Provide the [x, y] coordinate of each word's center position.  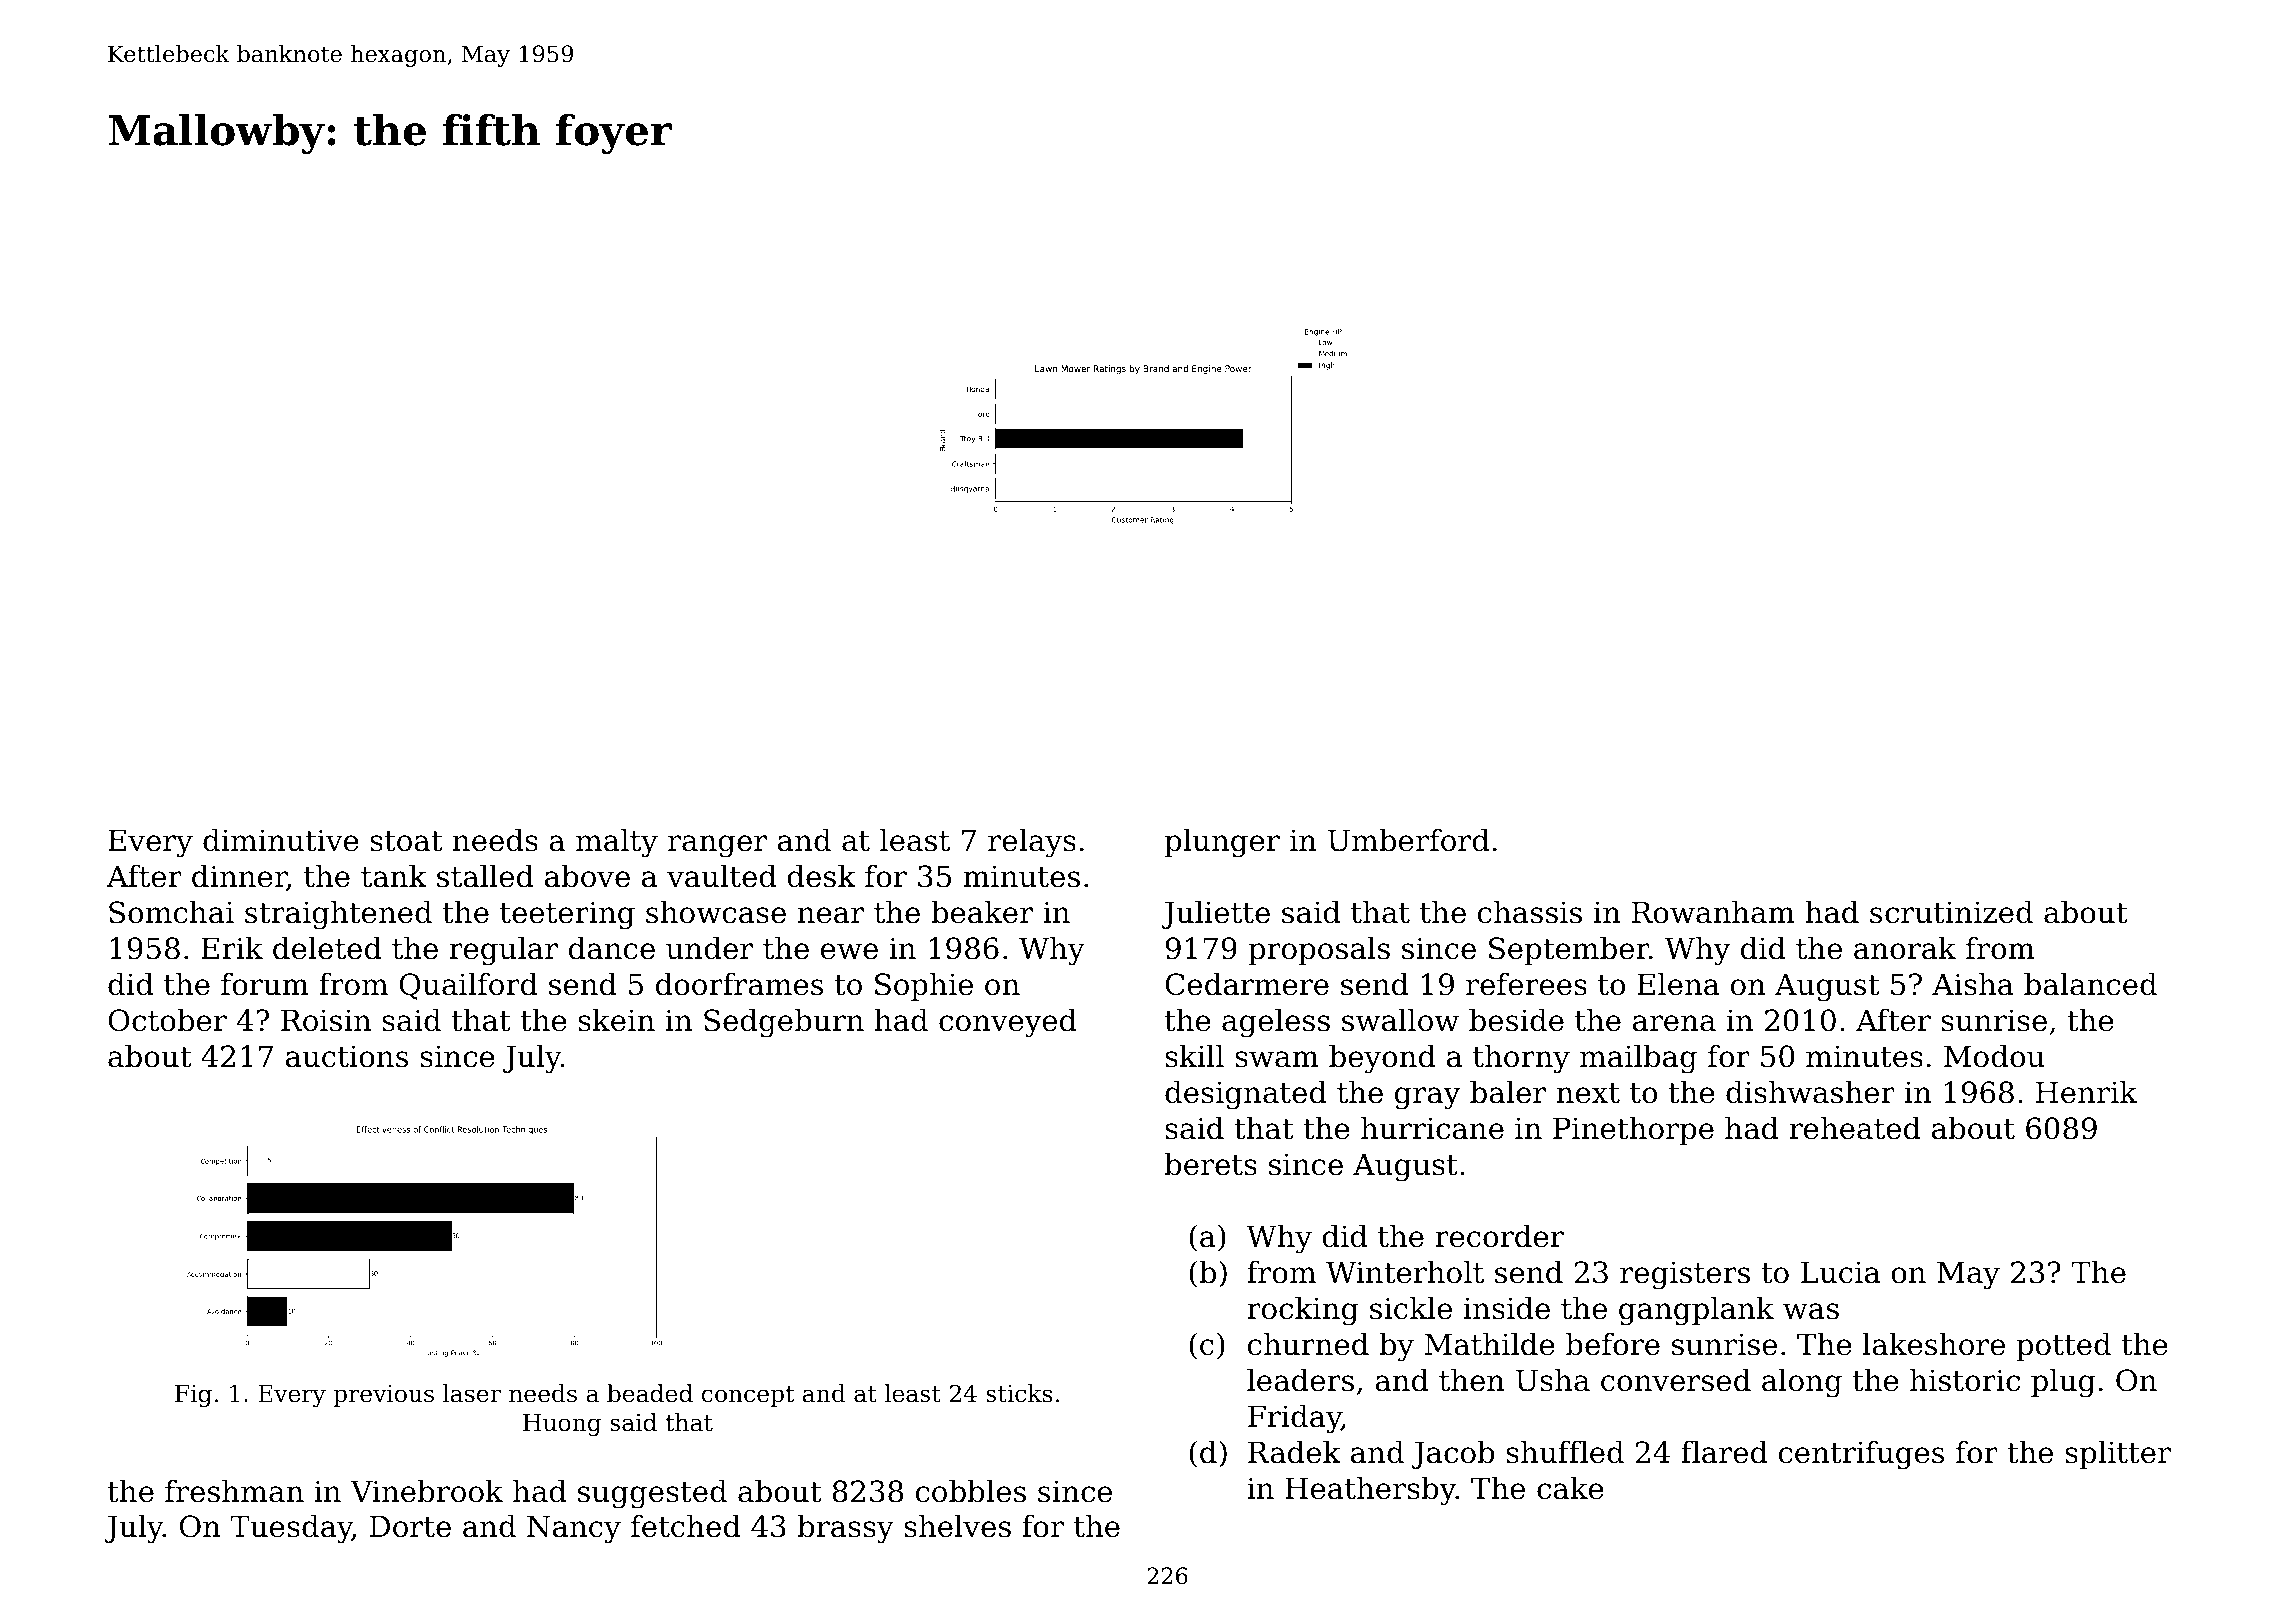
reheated [1855, 1128]
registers [1685, 1275]
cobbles [971, 1491]
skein [616, 1020]
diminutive [281, 840]
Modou [1994, 1056]
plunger [1222, 843]
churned [1308, 1344]
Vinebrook [426, 1491]
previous [383, 1396]
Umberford [1408, 840]
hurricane [1432, 1128]
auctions [347, 1056]
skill [1194, 1056]
